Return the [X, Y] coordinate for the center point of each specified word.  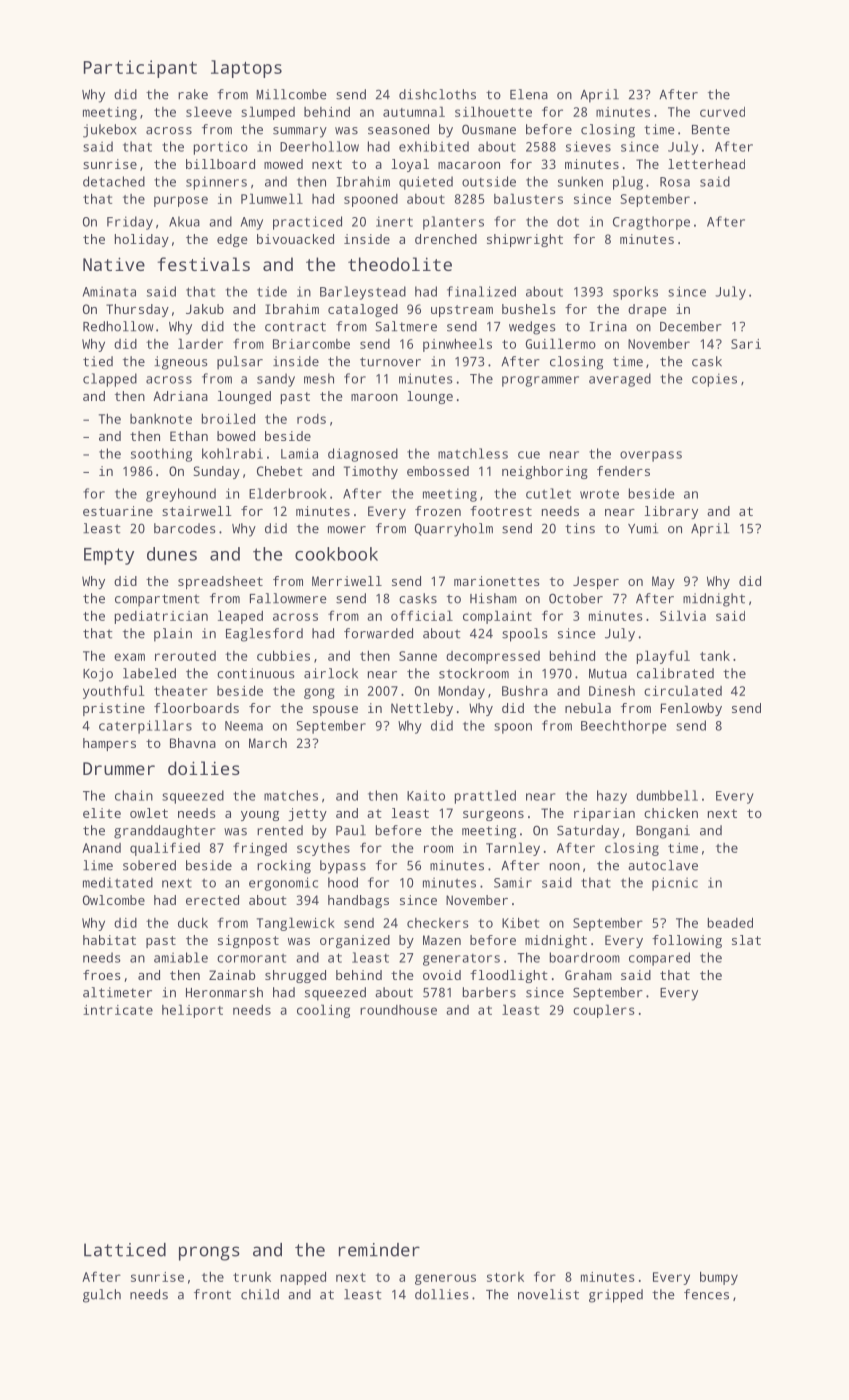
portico [221, 148]
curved [722, 112]
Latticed [125, 1250]
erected [212, 900]
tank [715, 655]
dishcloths [437, 94]
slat [746, 940]
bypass [343, 867]
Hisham [493, 598]
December [691, 326]
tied [98, 361]
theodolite [400, 264]
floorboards [196, 708]
